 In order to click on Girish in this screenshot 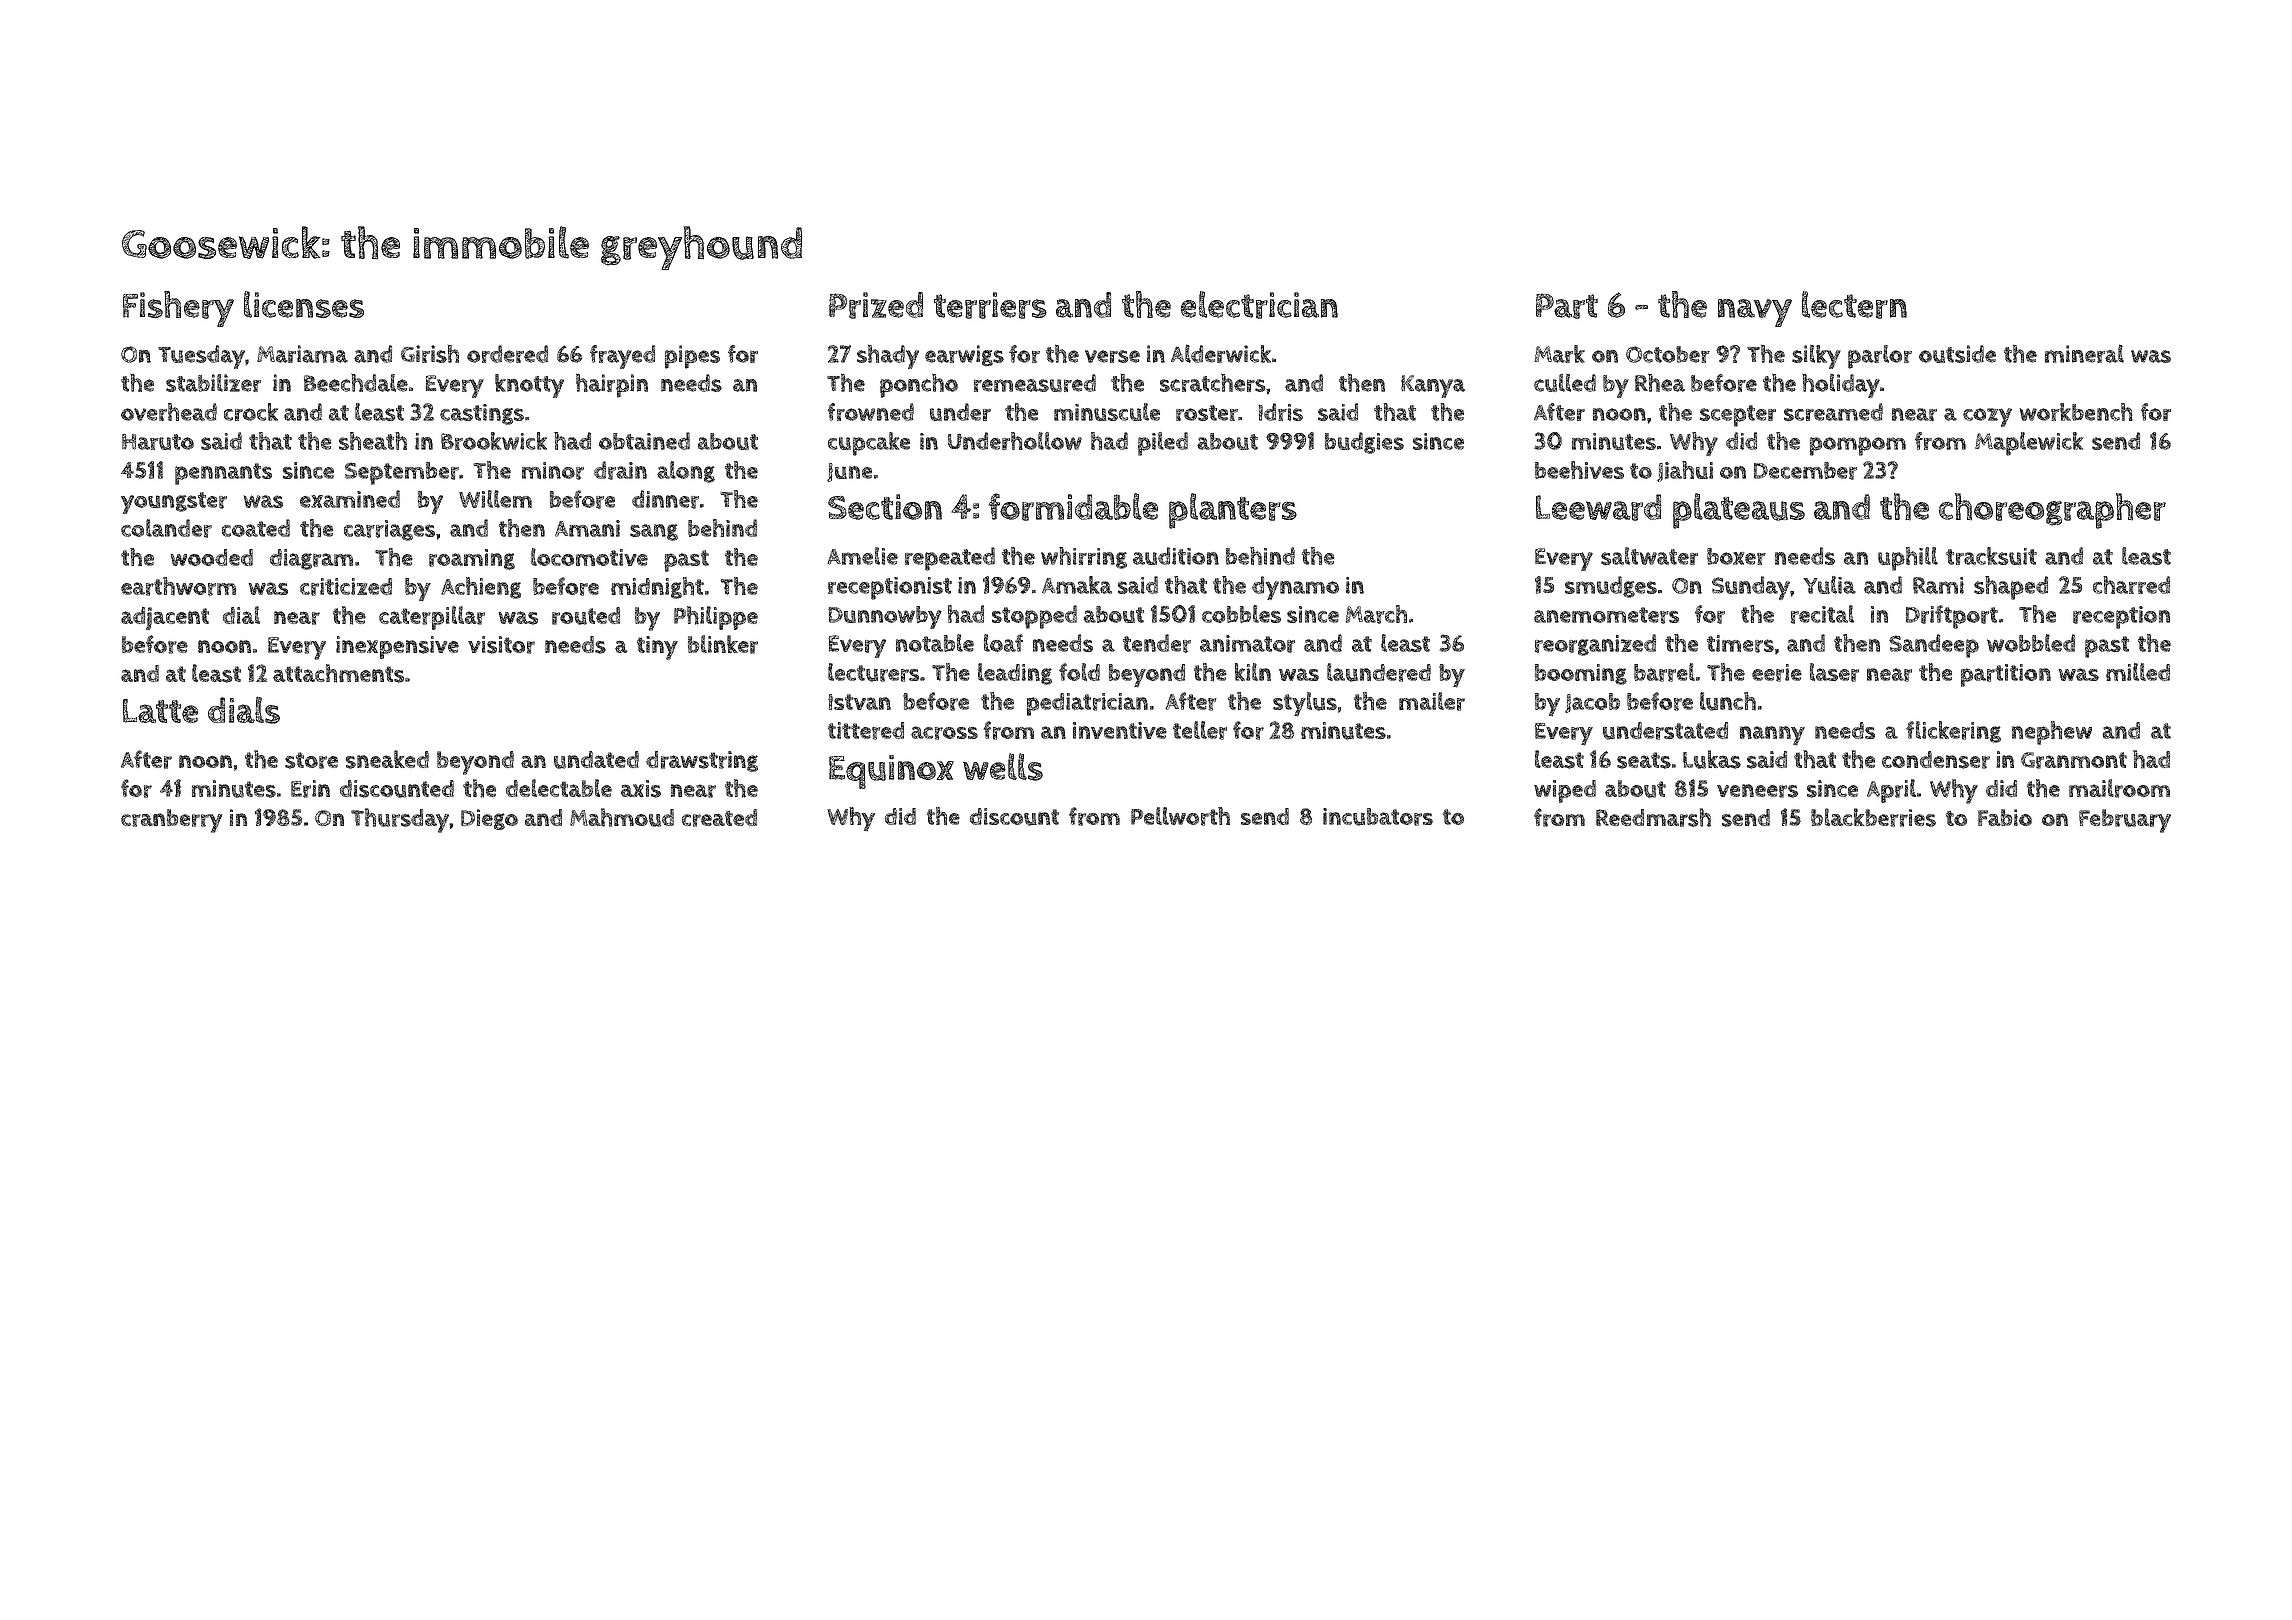, I will do `click(430, 354)`.
